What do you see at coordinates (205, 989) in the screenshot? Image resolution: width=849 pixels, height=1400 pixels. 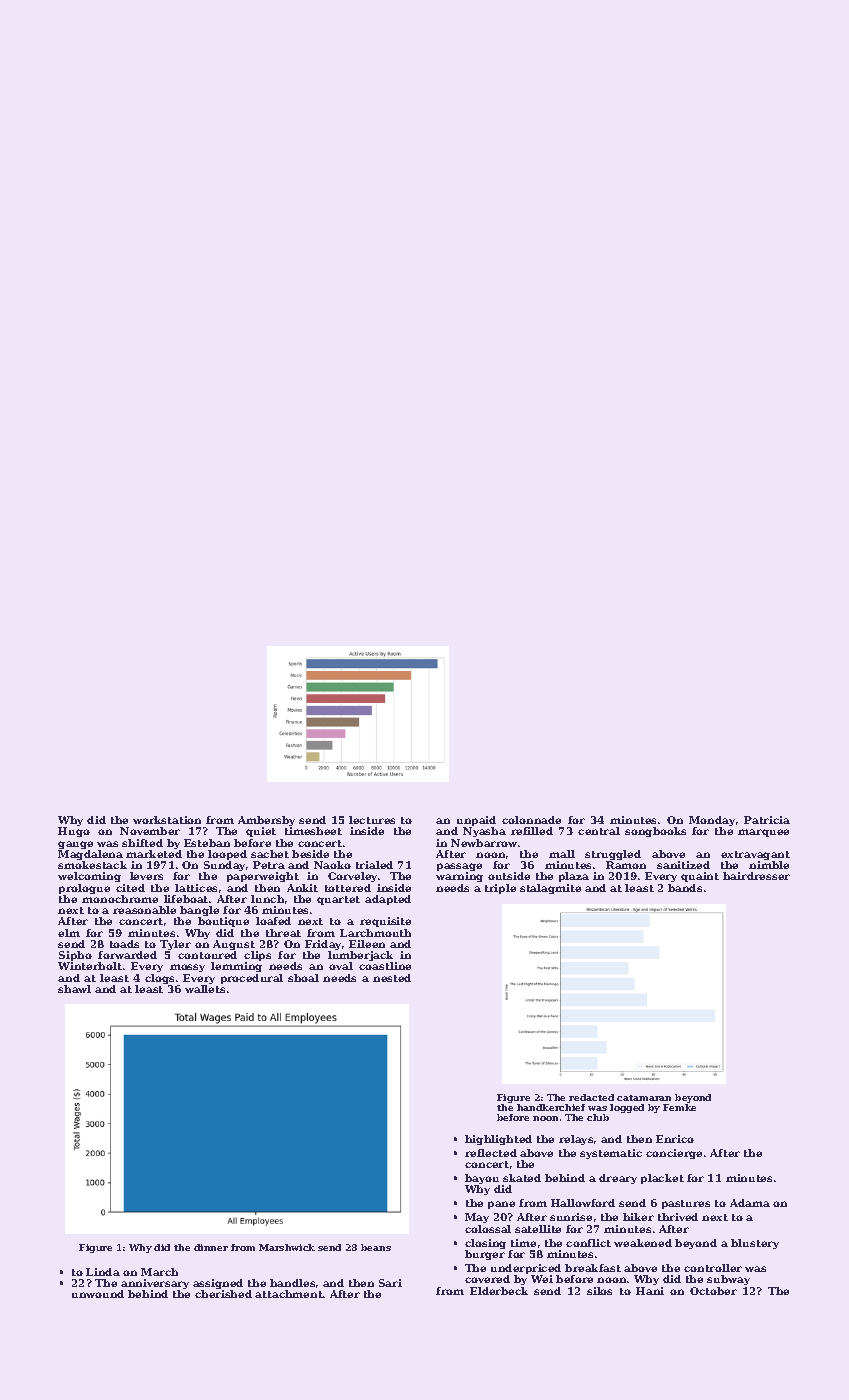 I see `wallets` at bounding box center [205, 989].
